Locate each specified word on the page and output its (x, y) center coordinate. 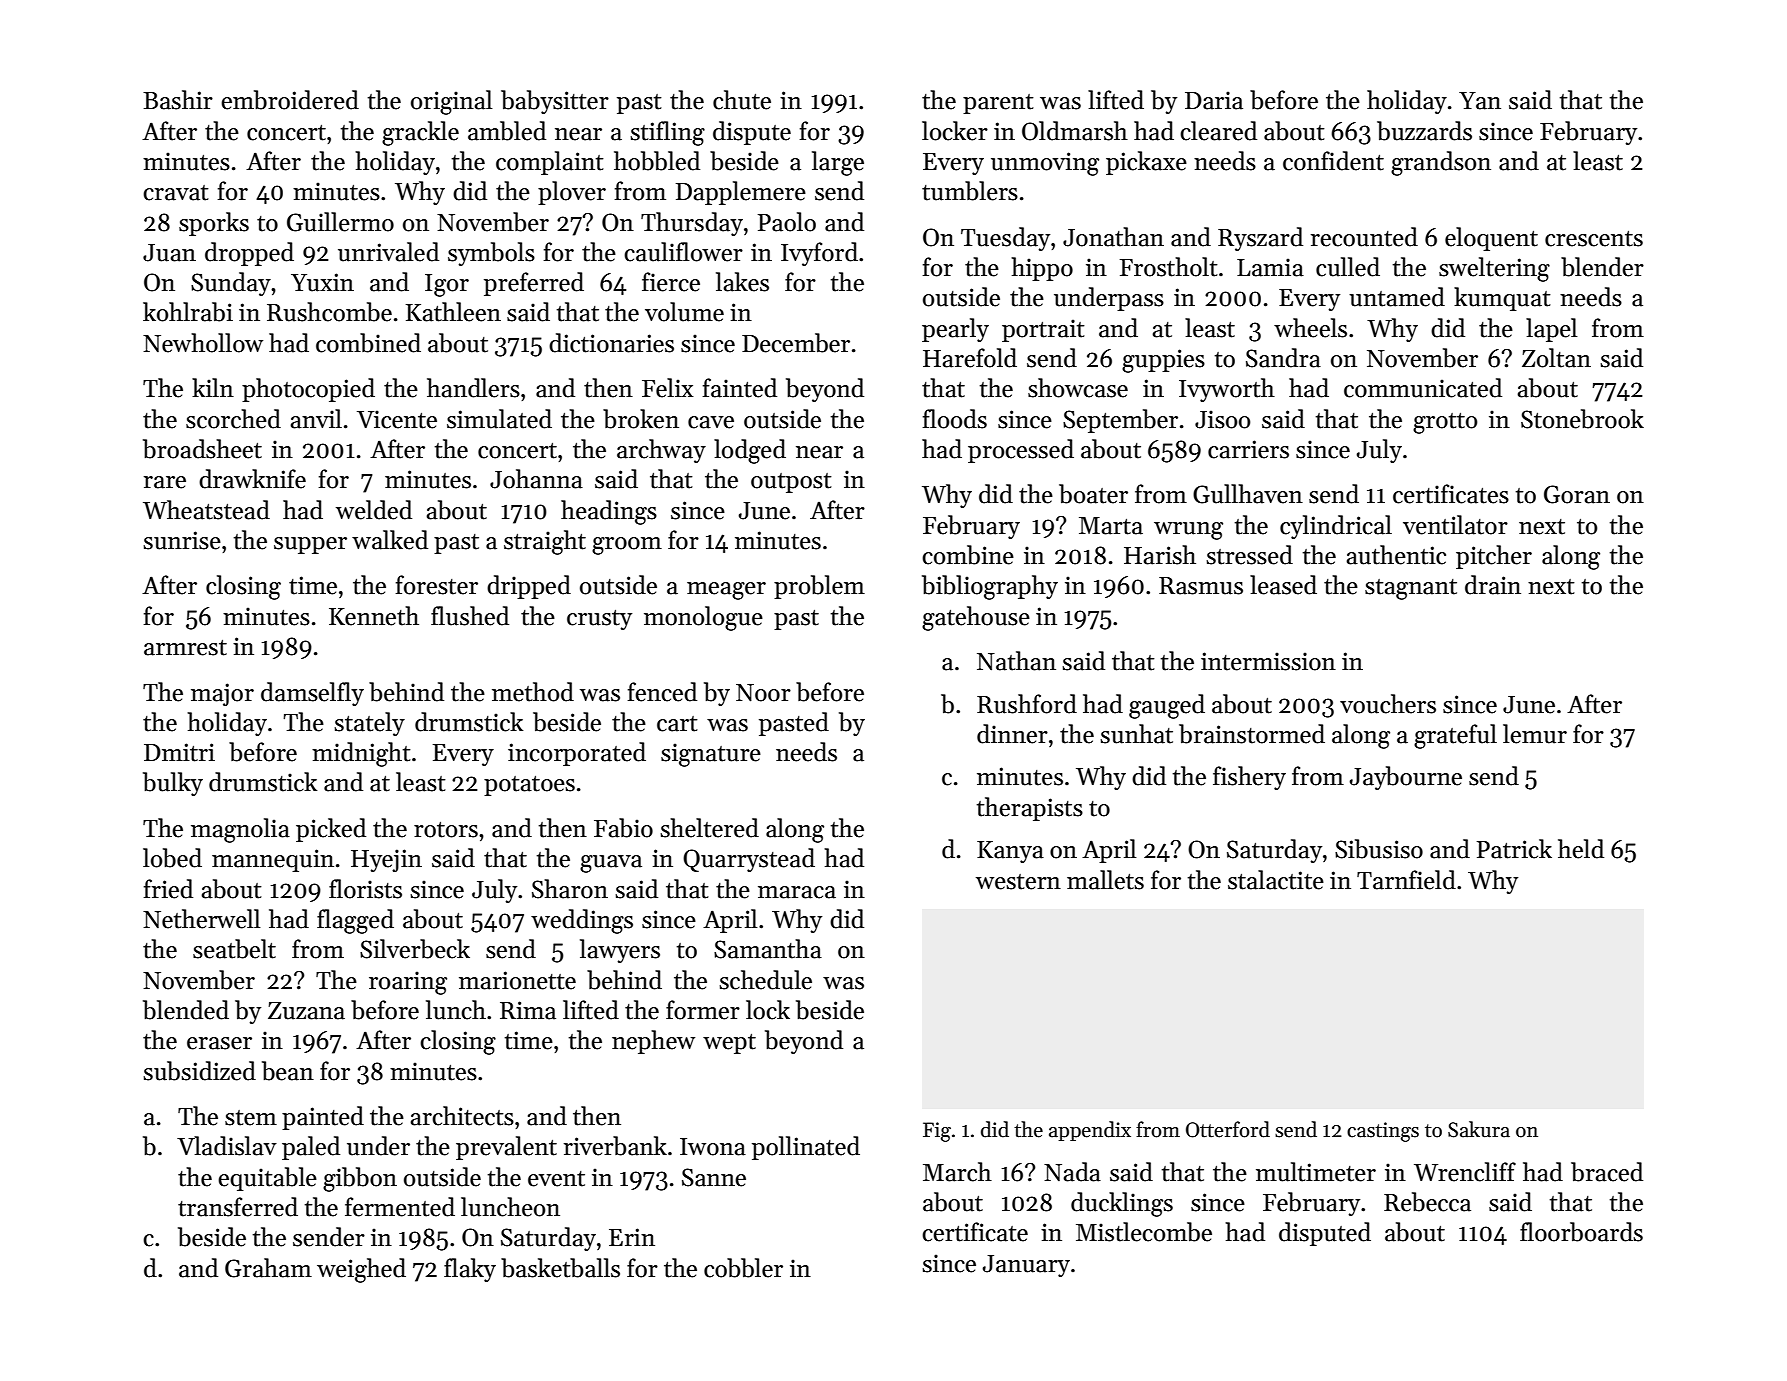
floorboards (1581, 1232)
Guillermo (340, 222)
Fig (937, 1132)
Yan (1480, 101)
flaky (470, 1270)
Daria (1214, 100)
